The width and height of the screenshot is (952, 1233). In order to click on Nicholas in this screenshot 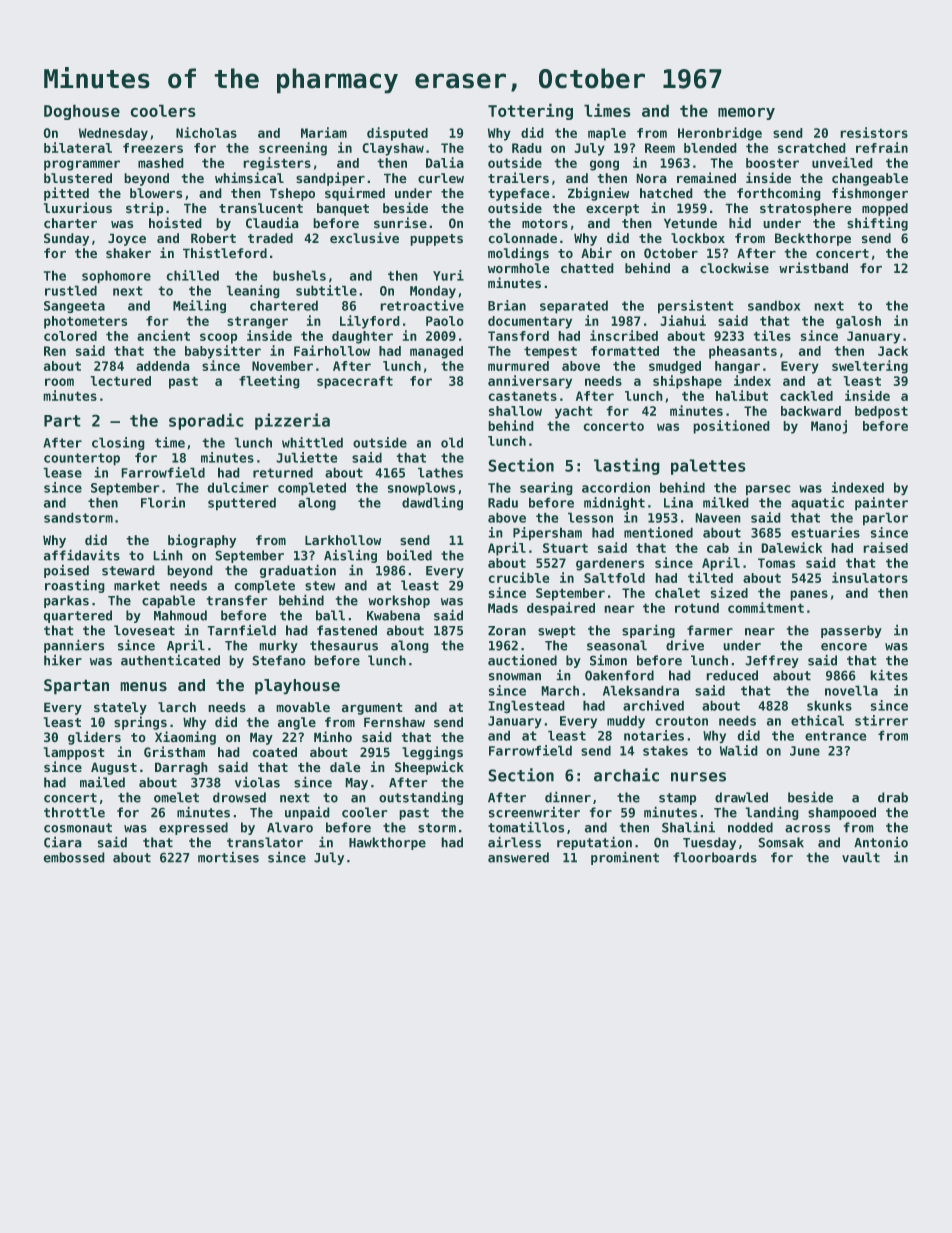, I will do `click(206, 132)`.
